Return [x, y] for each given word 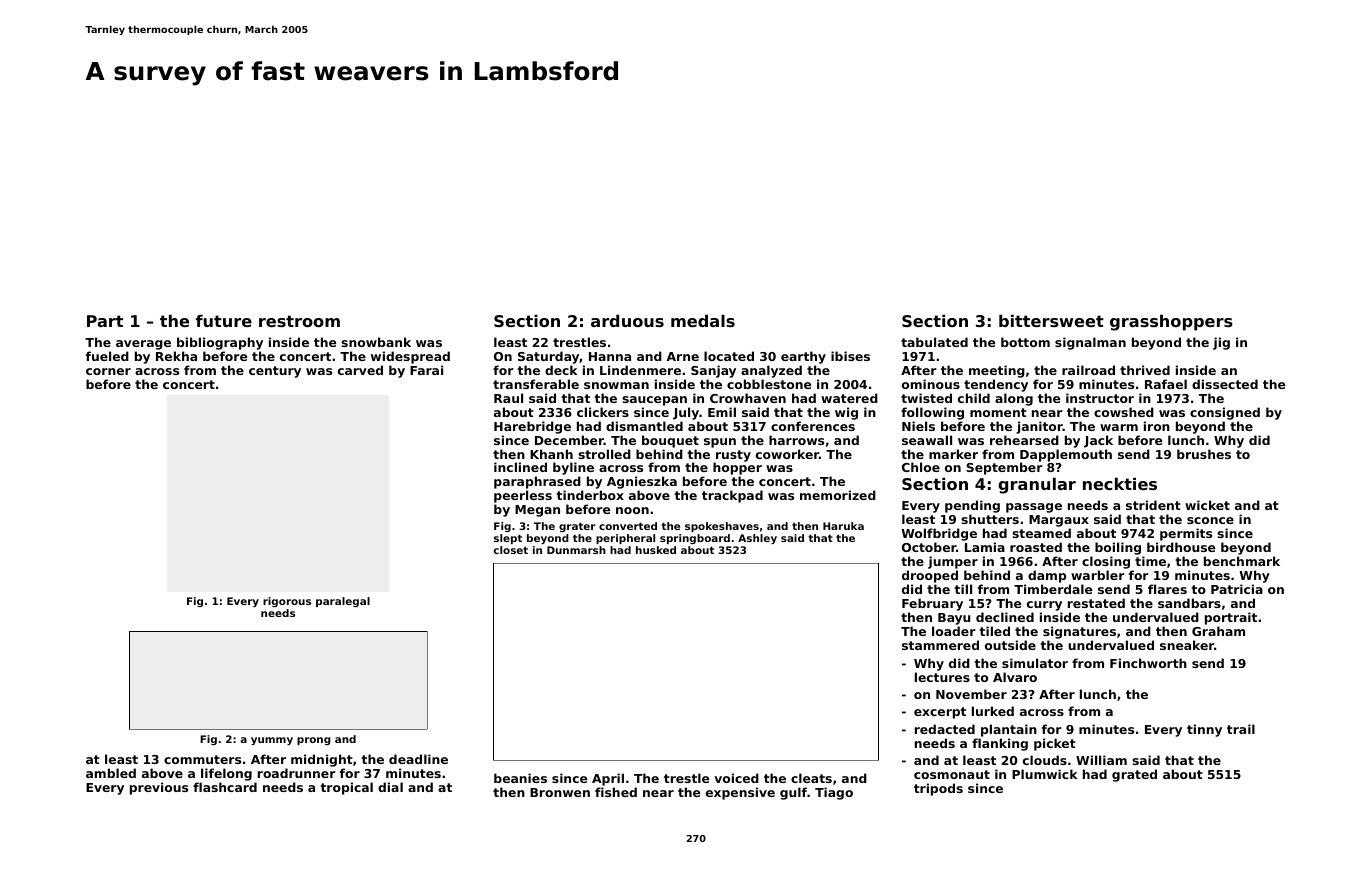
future [224, 320]
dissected [1225, 384]
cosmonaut [952, 774]
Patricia [1237, 589]
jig [1221, 343]
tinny [1204, 730]
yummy [272, 741]
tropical [346, 788]
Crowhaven [748, 398]
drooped [930, 576]
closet [511, 550]
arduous [627, 320]
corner [108, 371]
